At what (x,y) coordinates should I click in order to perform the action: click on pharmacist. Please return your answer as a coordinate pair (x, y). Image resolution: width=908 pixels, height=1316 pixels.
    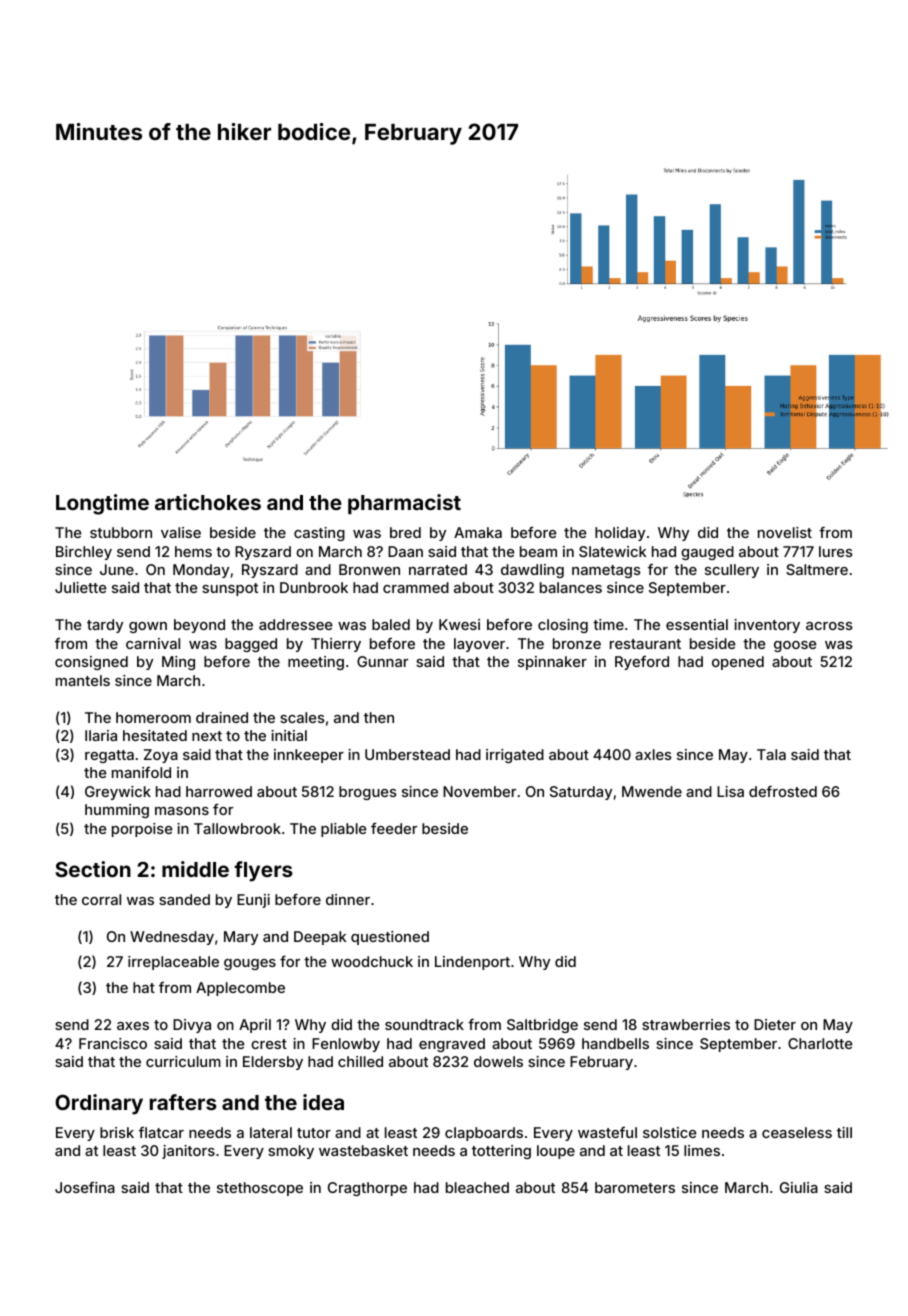
    Looking at the image, I should click on (404, 504).
